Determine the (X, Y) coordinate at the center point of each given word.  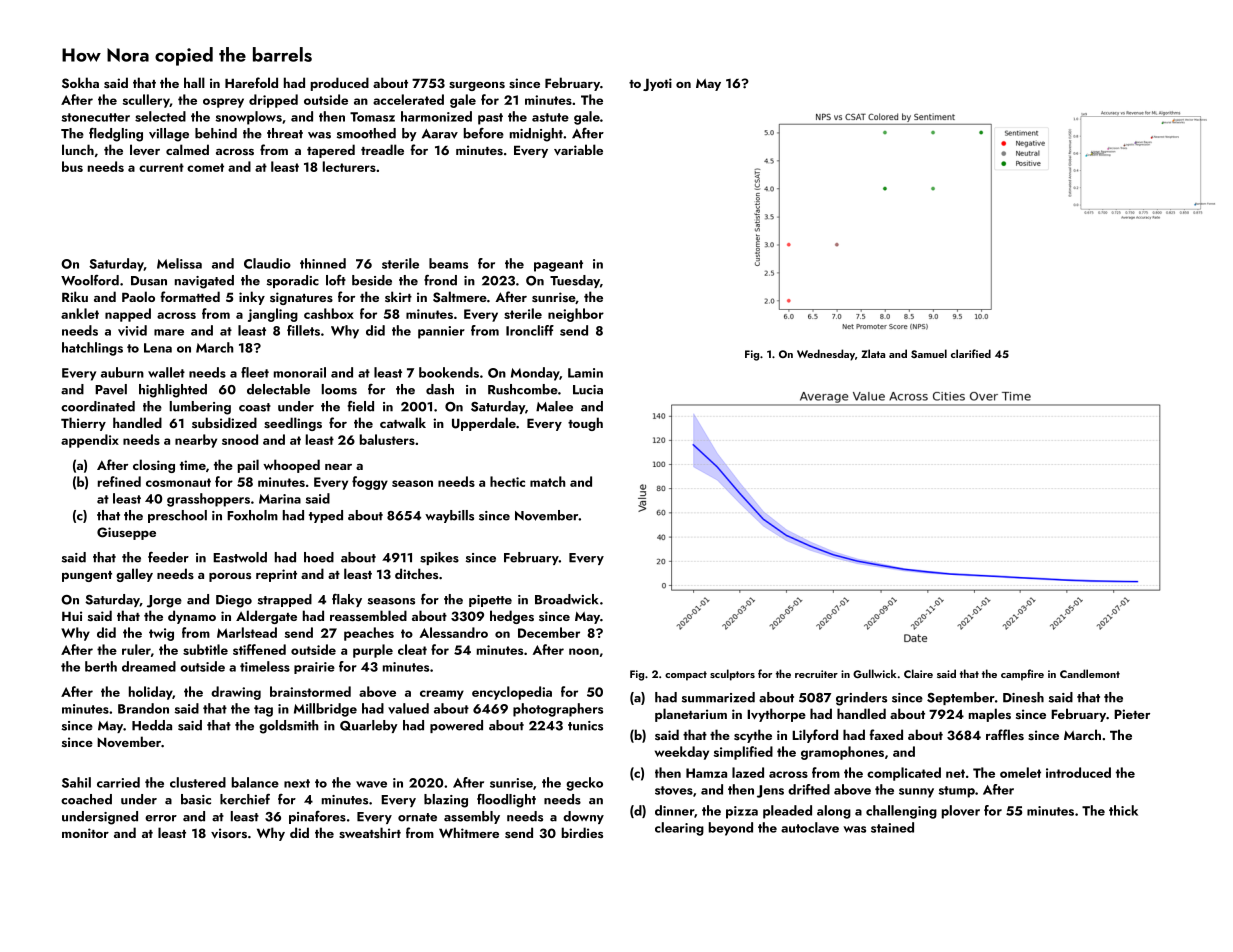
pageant (558, 266)
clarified (971, 353)
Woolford (90, 280)
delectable (278, 389)
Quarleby (369, 726)
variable (578, 150)
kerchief (245, 799)
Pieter (1132, 714)
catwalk (403, 422)
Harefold (251, 82)
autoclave (810, 827)
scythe (753, 736)
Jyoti (657, 84)
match (547, 481)
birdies (582, 832)
